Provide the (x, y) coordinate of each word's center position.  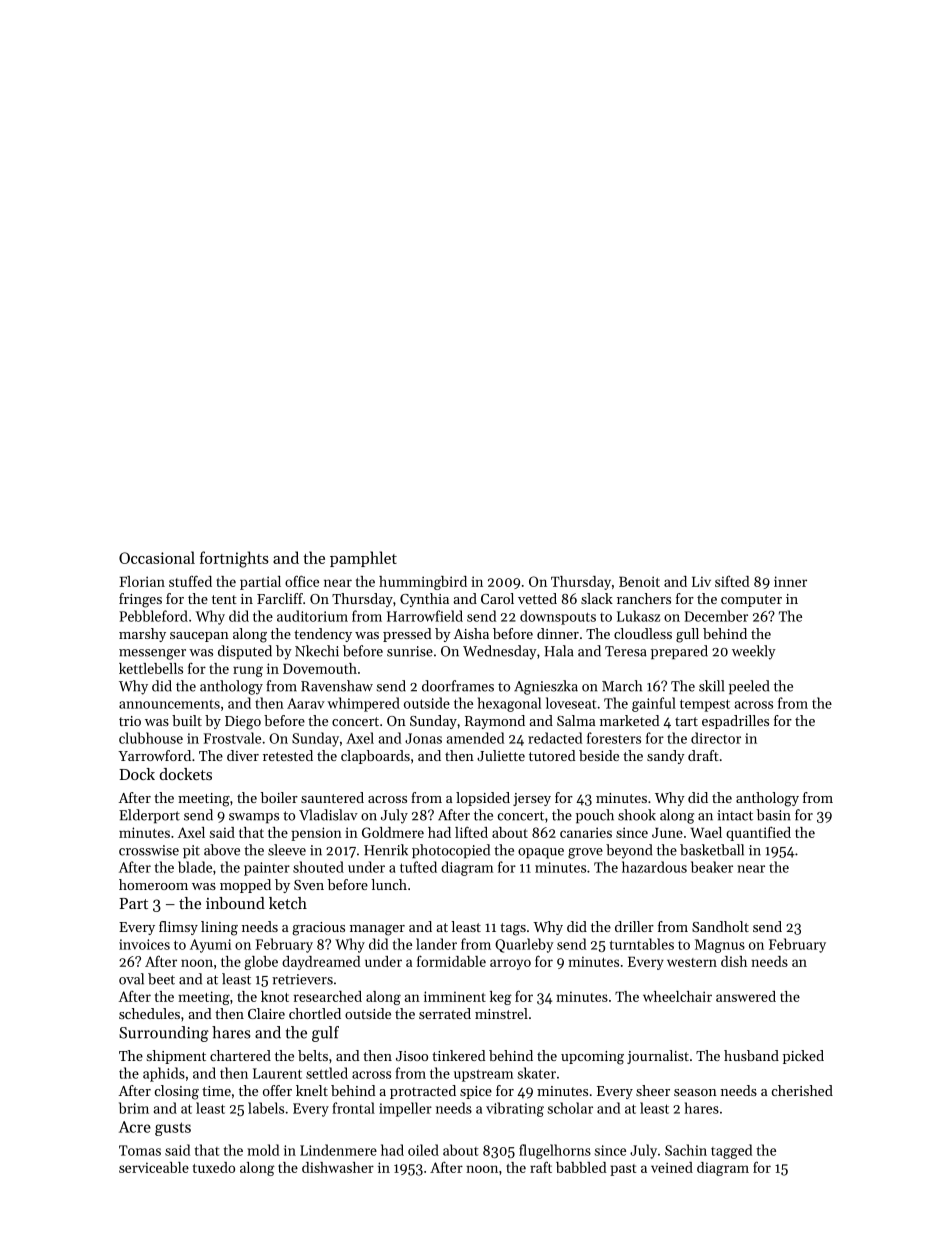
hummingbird (423, 583)
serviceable (154, 1167)
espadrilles (735, 722)
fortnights (234, 559)
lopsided (483, 799)
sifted (732, 581)
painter (267, 869)
